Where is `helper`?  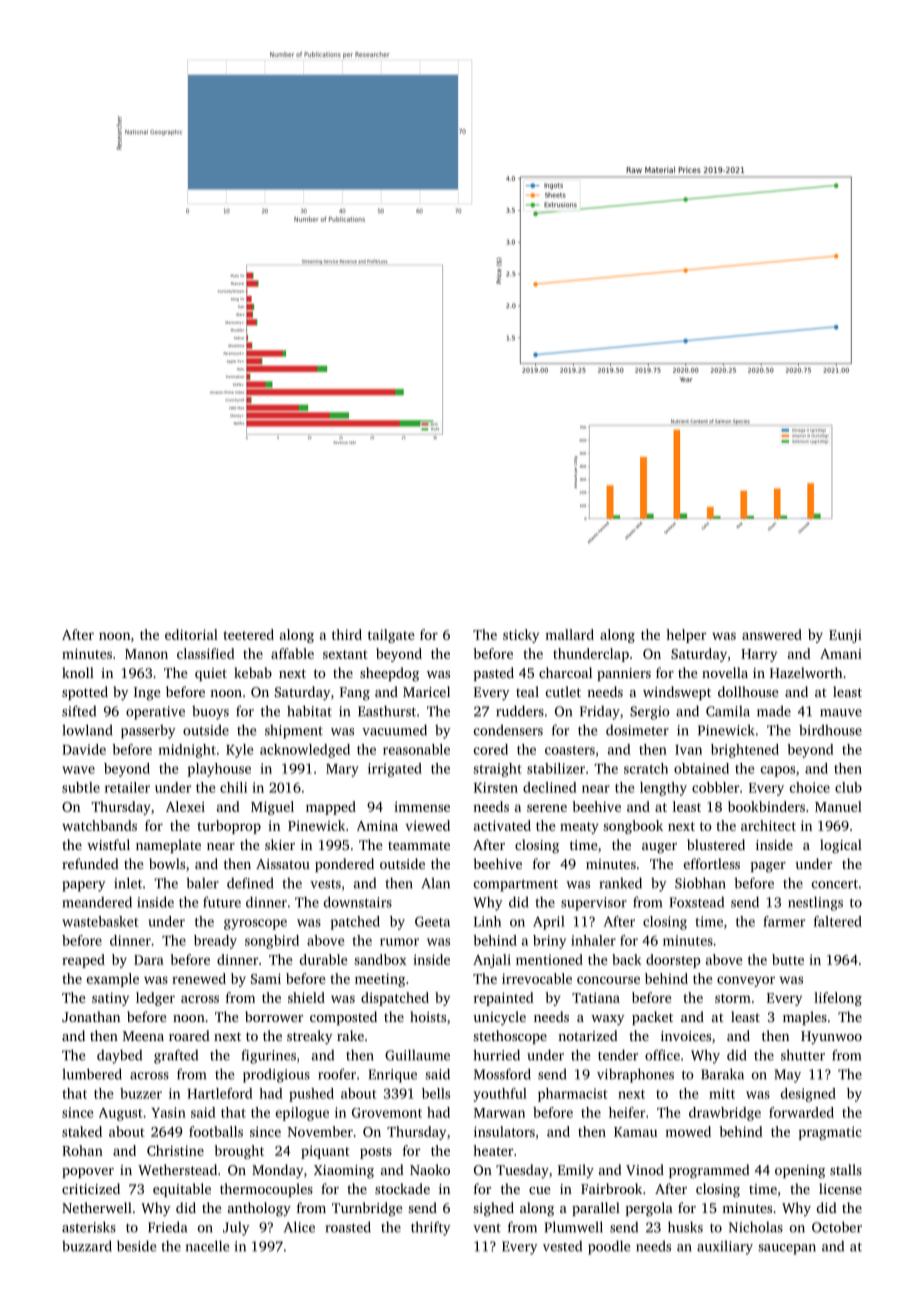
helper is located at coordinates (686, 636).
